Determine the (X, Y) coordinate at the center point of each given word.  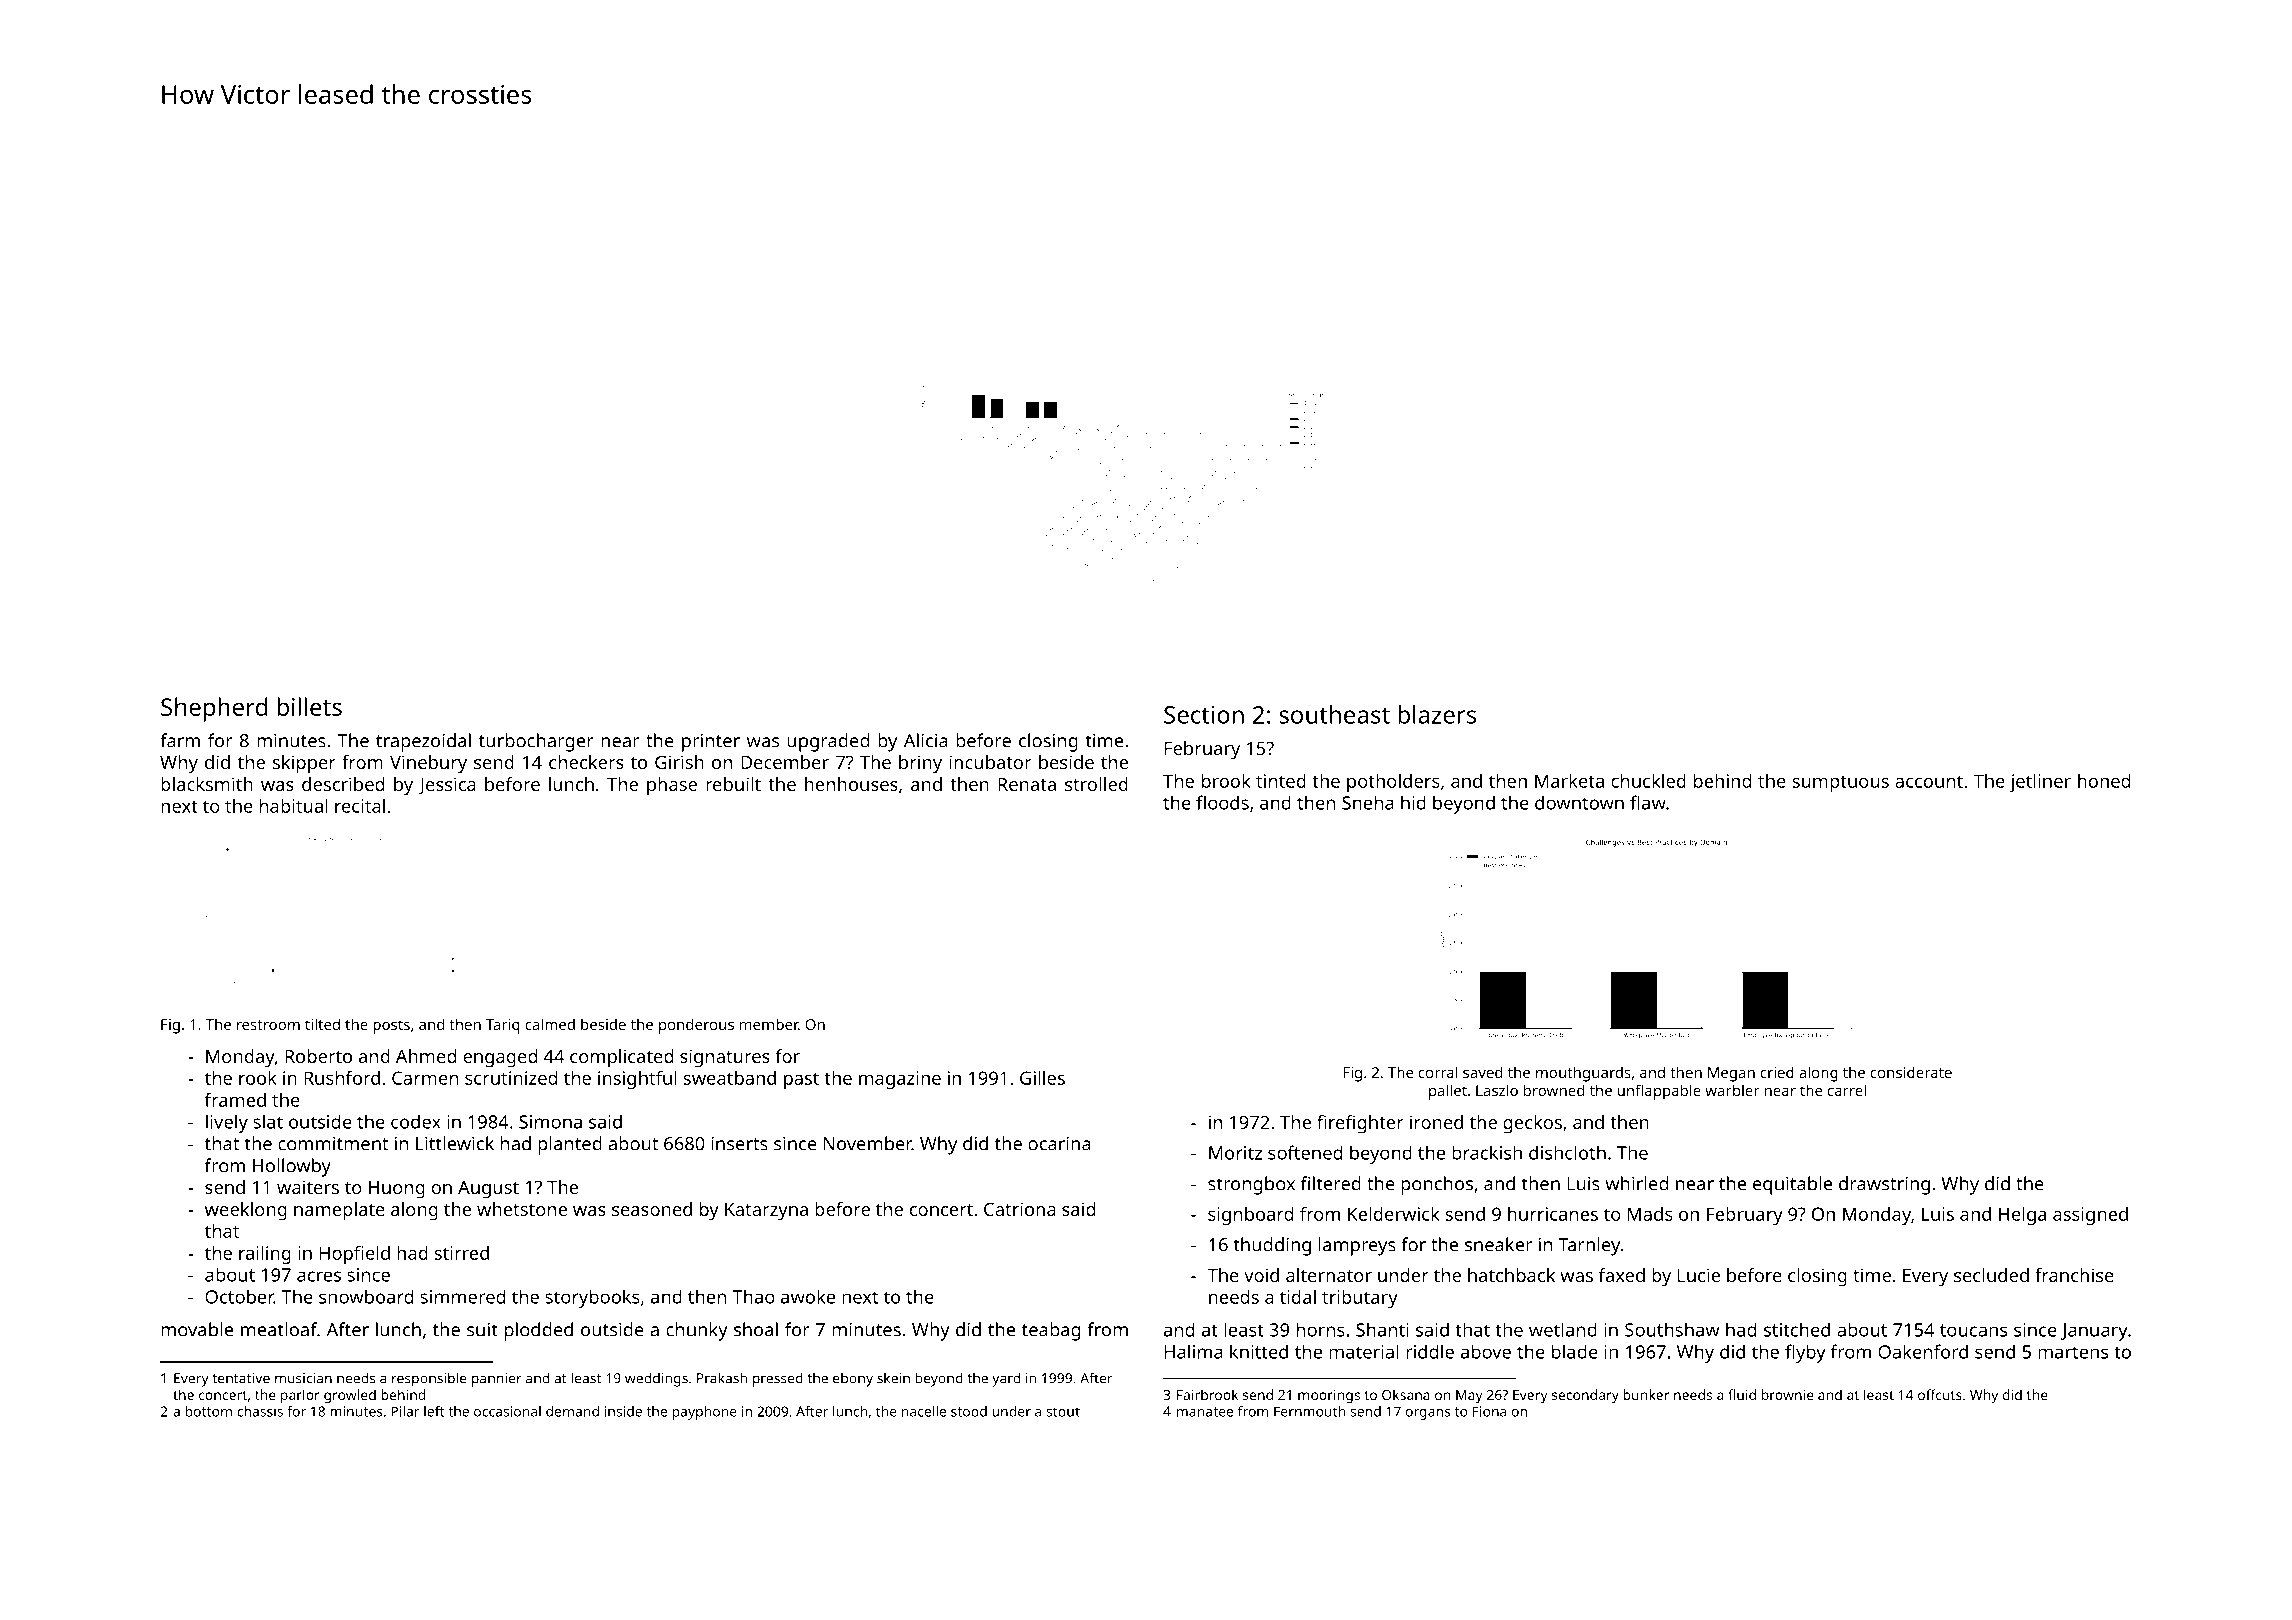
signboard (1250, 1216)
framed (235, 1099)
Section (1204, 715)
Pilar (405, 1411)
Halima (1194, 1351)
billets (309, 706)
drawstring (1884, 1185)
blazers (1437, 714)
